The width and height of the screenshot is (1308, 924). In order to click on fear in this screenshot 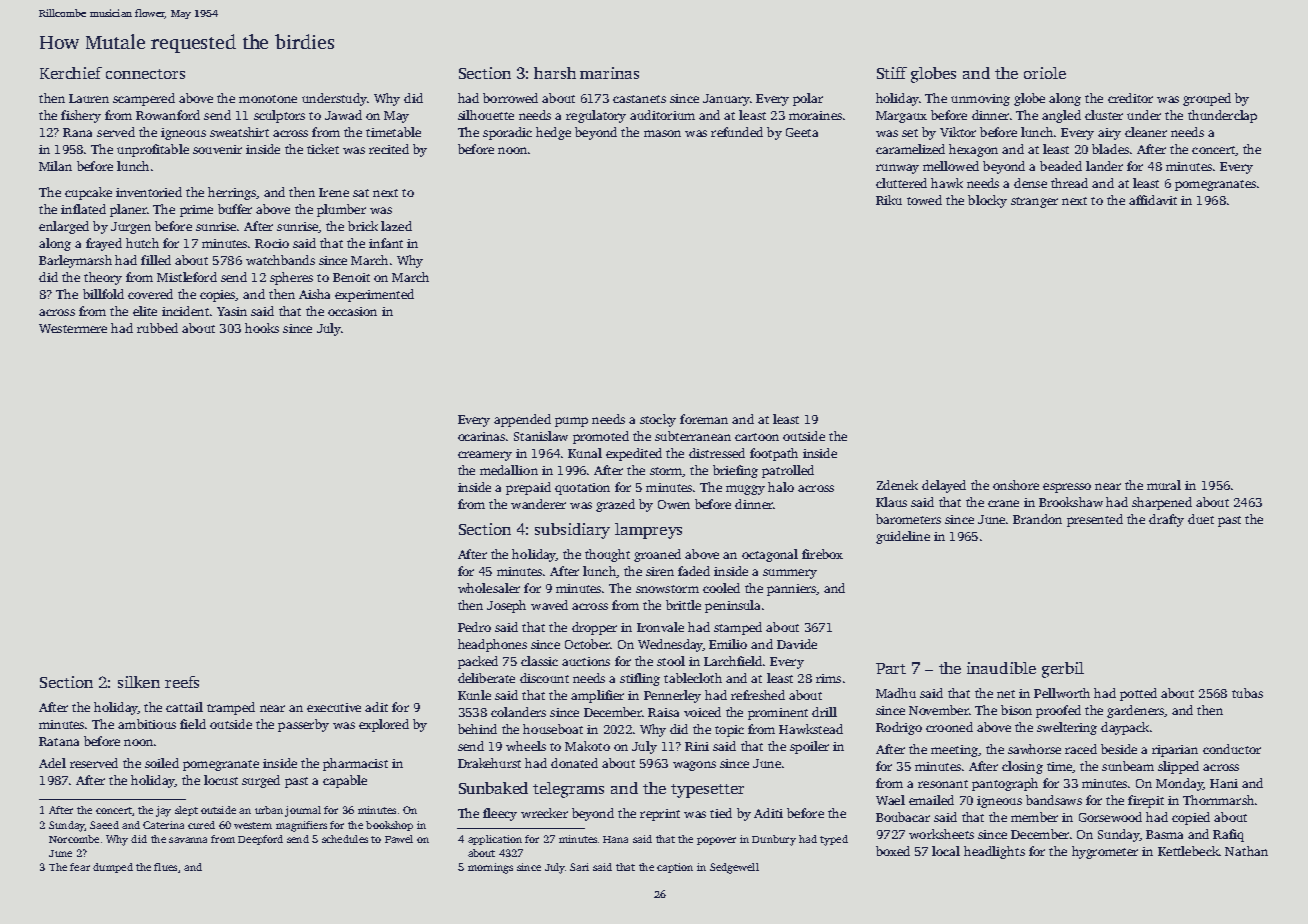, I will do `click(80, 867)`.
